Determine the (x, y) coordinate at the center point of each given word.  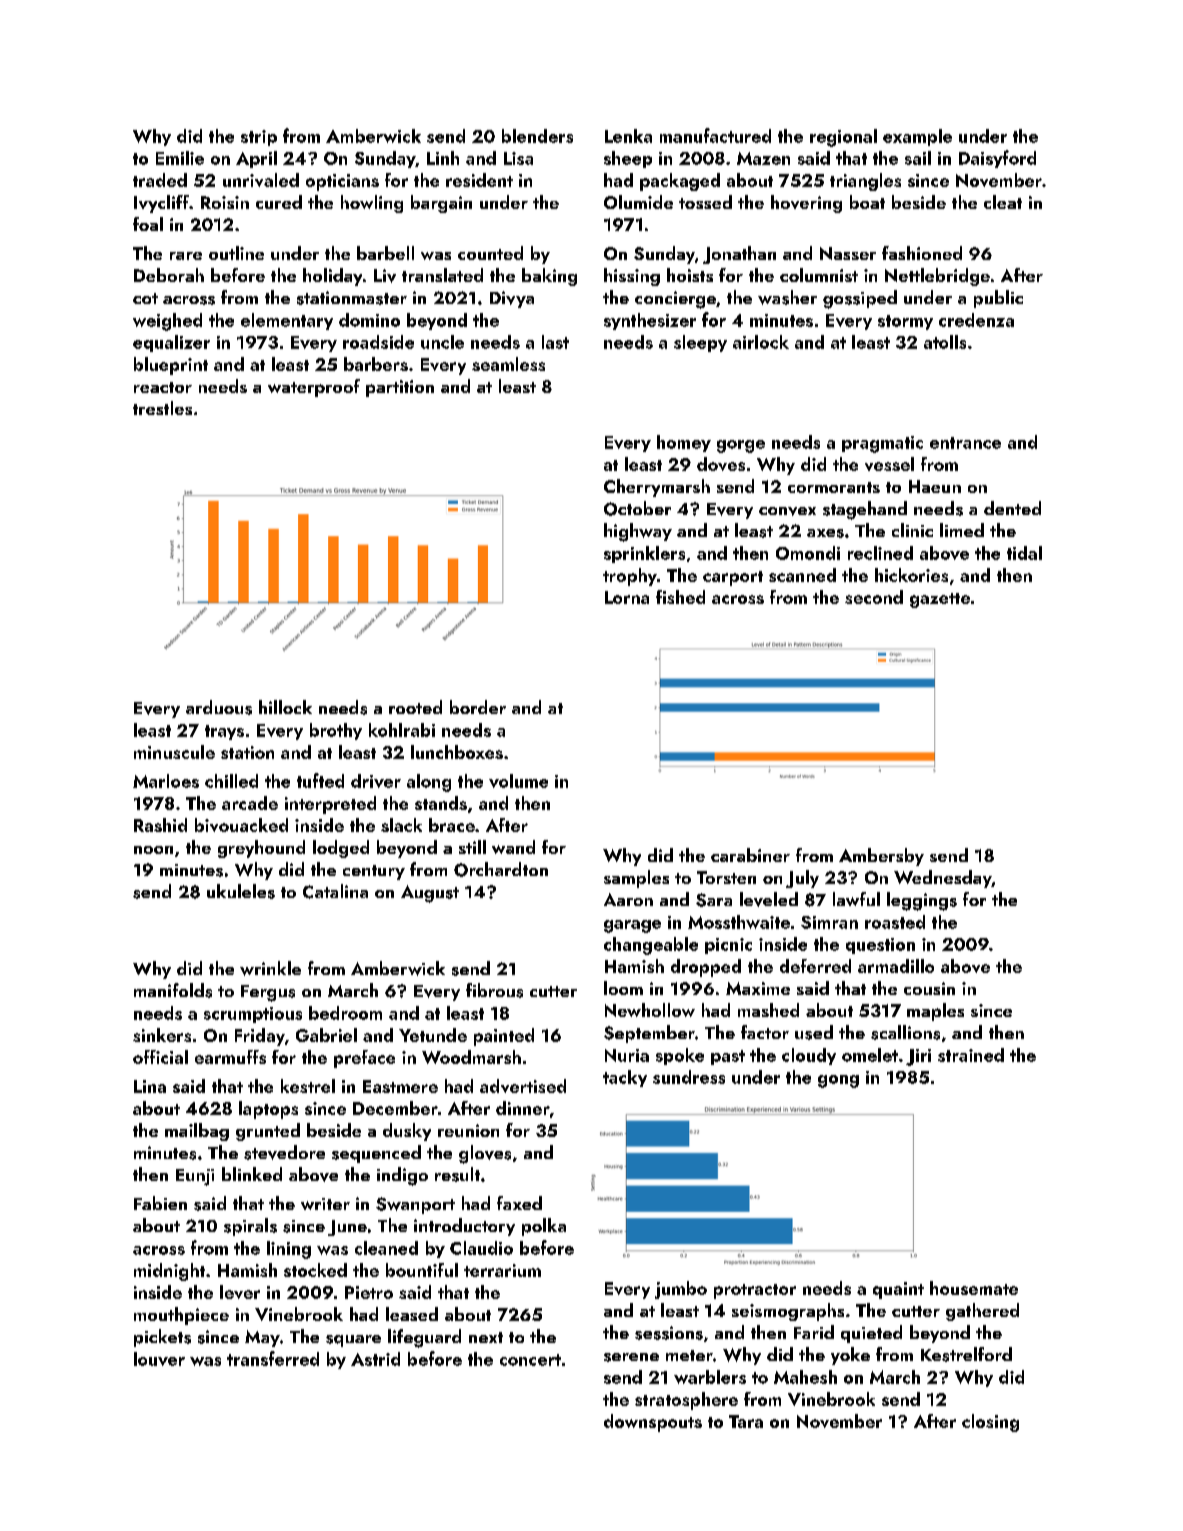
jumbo (681, 1290)
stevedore (284, 1152)
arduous (219, 707)
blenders (537, 136)
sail (918, 158)
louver (159, 1359)
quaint (898, 1290)
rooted (415, 707)
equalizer (171, 343)
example (917, 137)
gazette (940, 600)
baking (549, 277)
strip (259, 138)
